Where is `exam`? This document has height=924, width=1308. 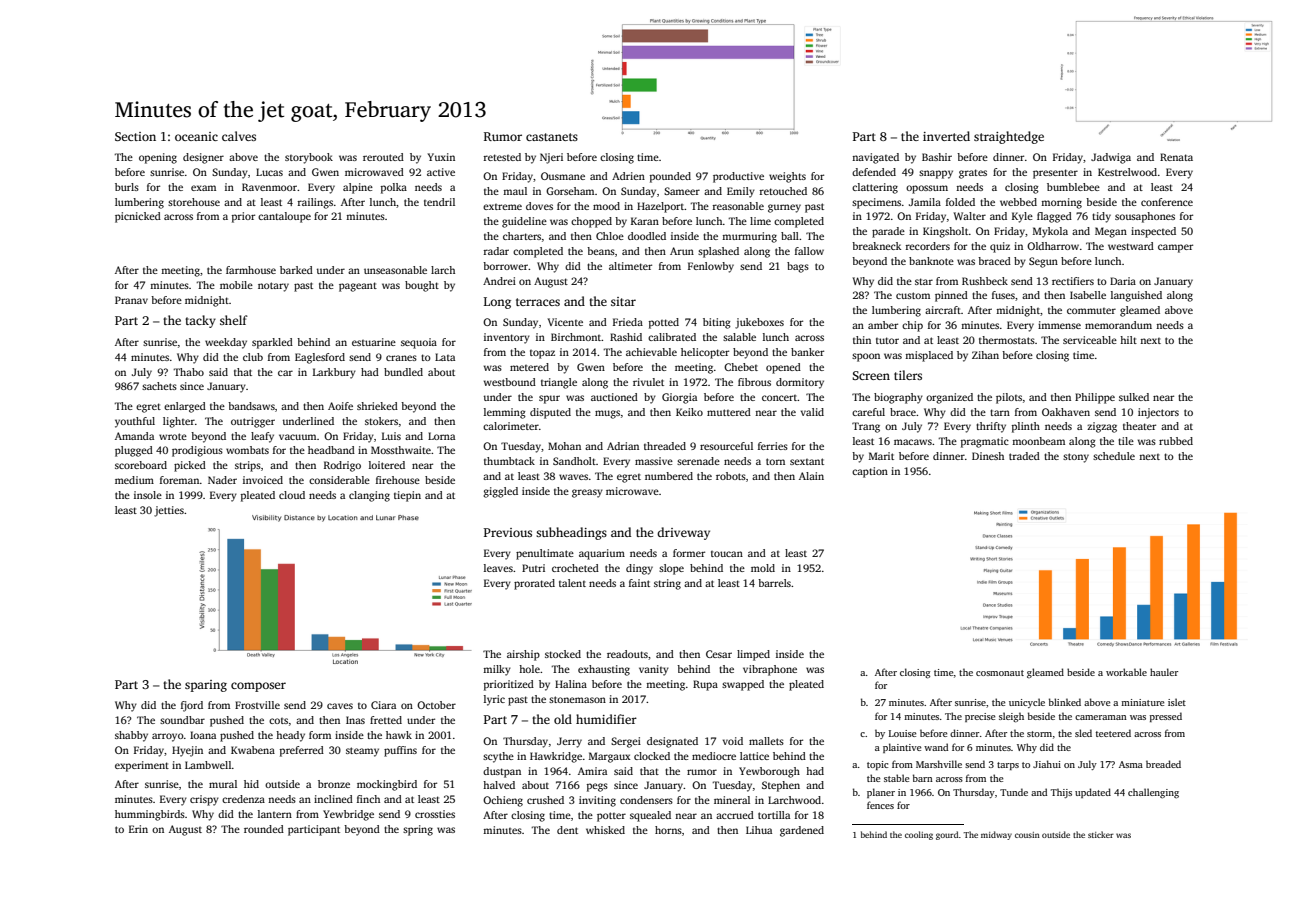
exam is located at coordinates (203, 188).
